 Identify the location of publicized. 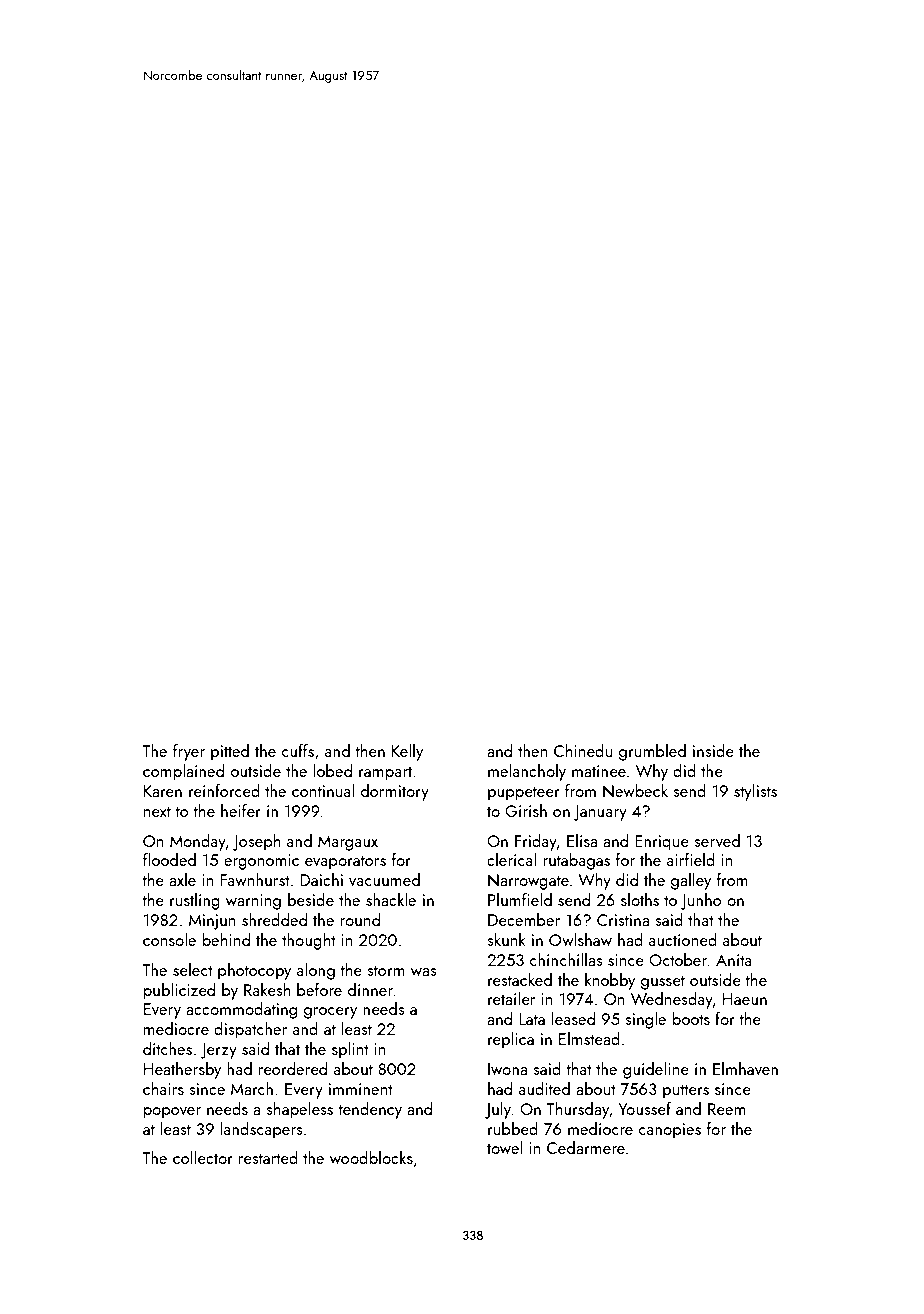
(179, 991).
